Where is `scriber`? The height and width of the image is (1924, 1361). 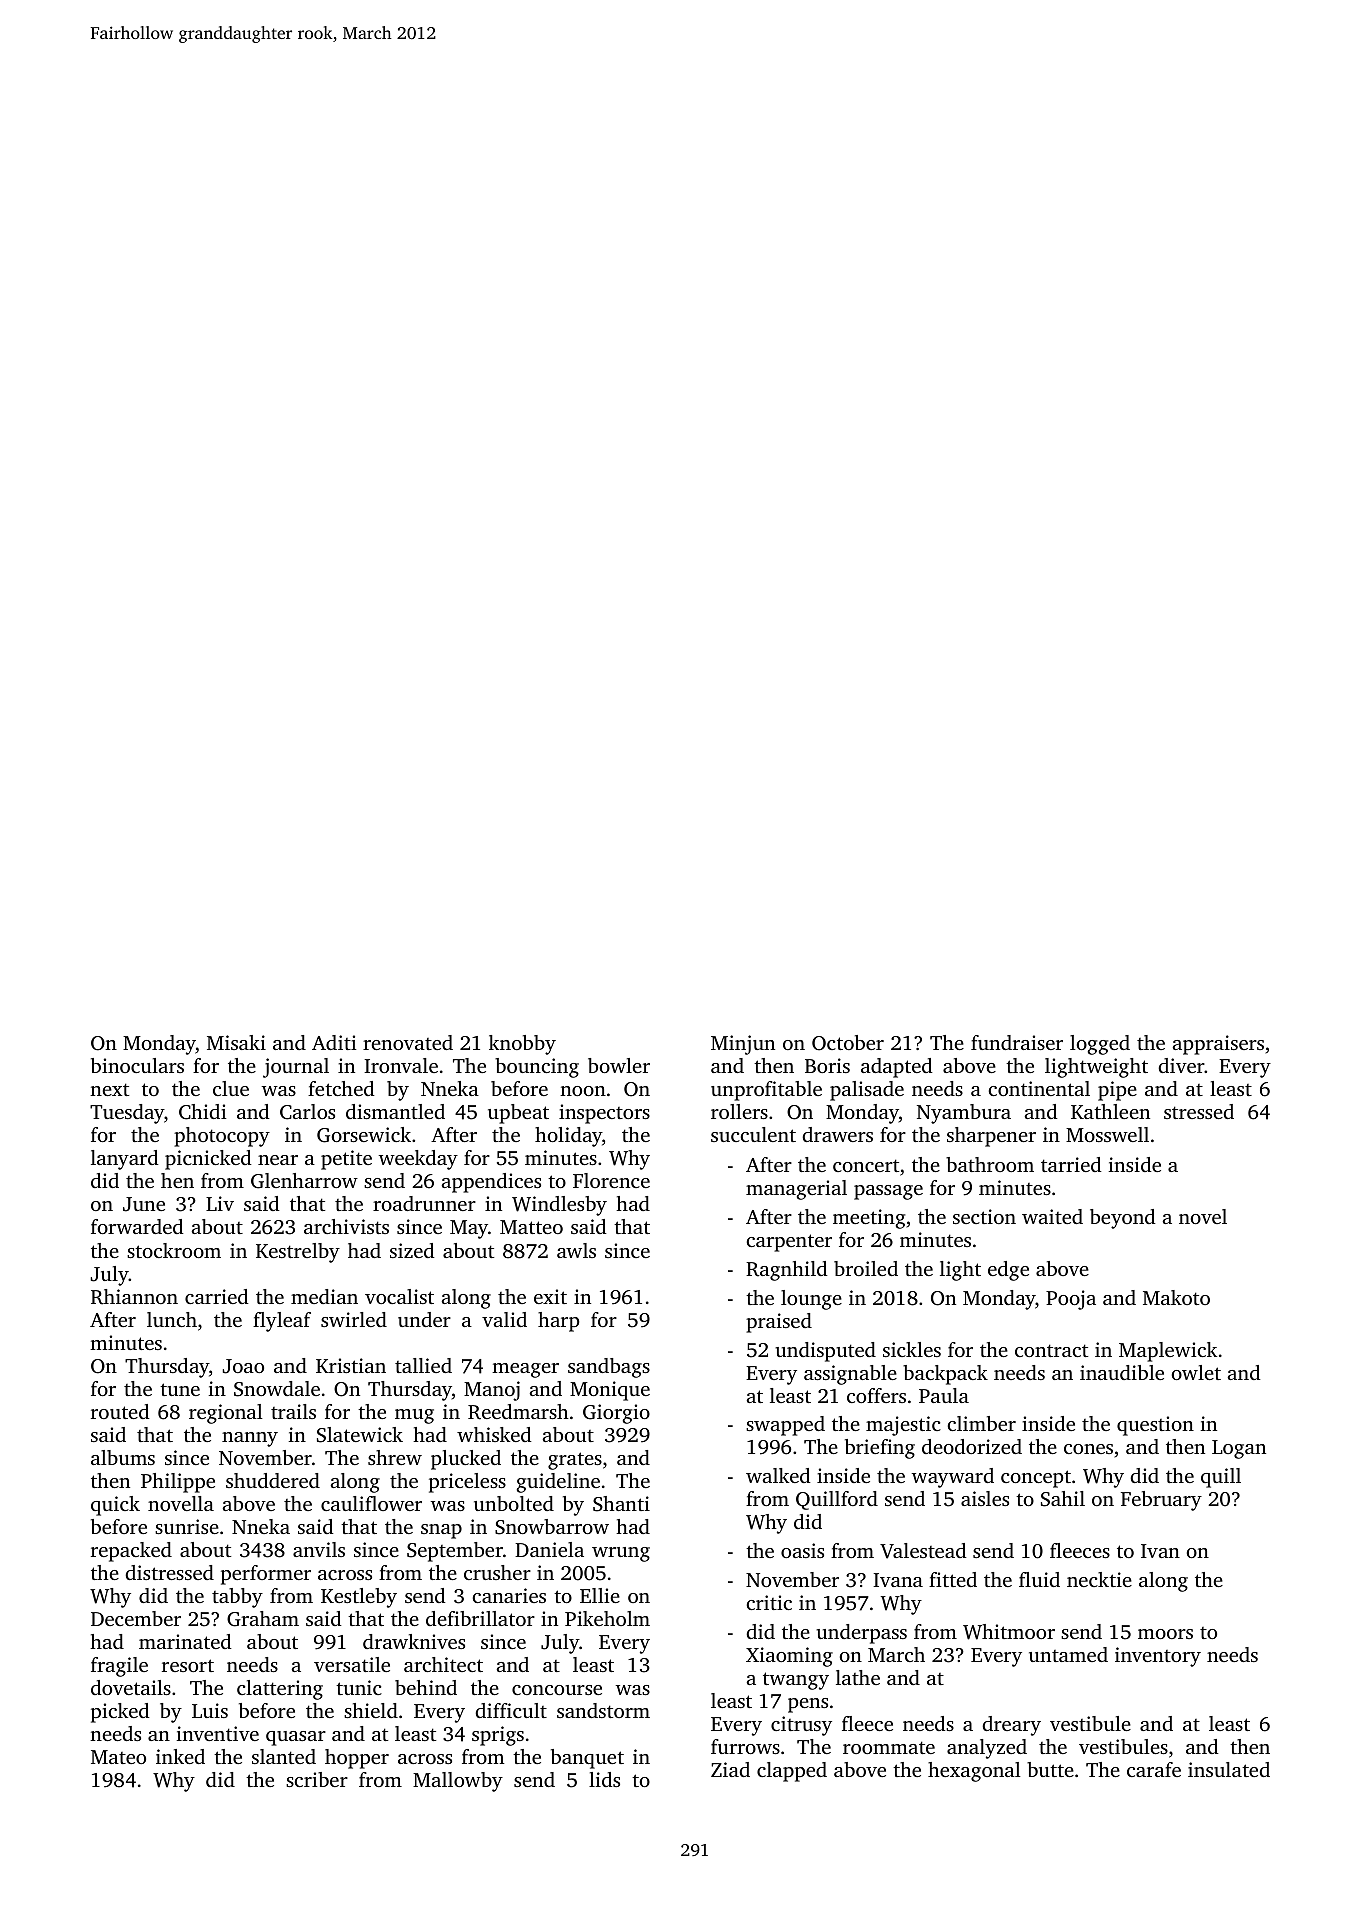
scriber is located at coordinates (317, 1779).
